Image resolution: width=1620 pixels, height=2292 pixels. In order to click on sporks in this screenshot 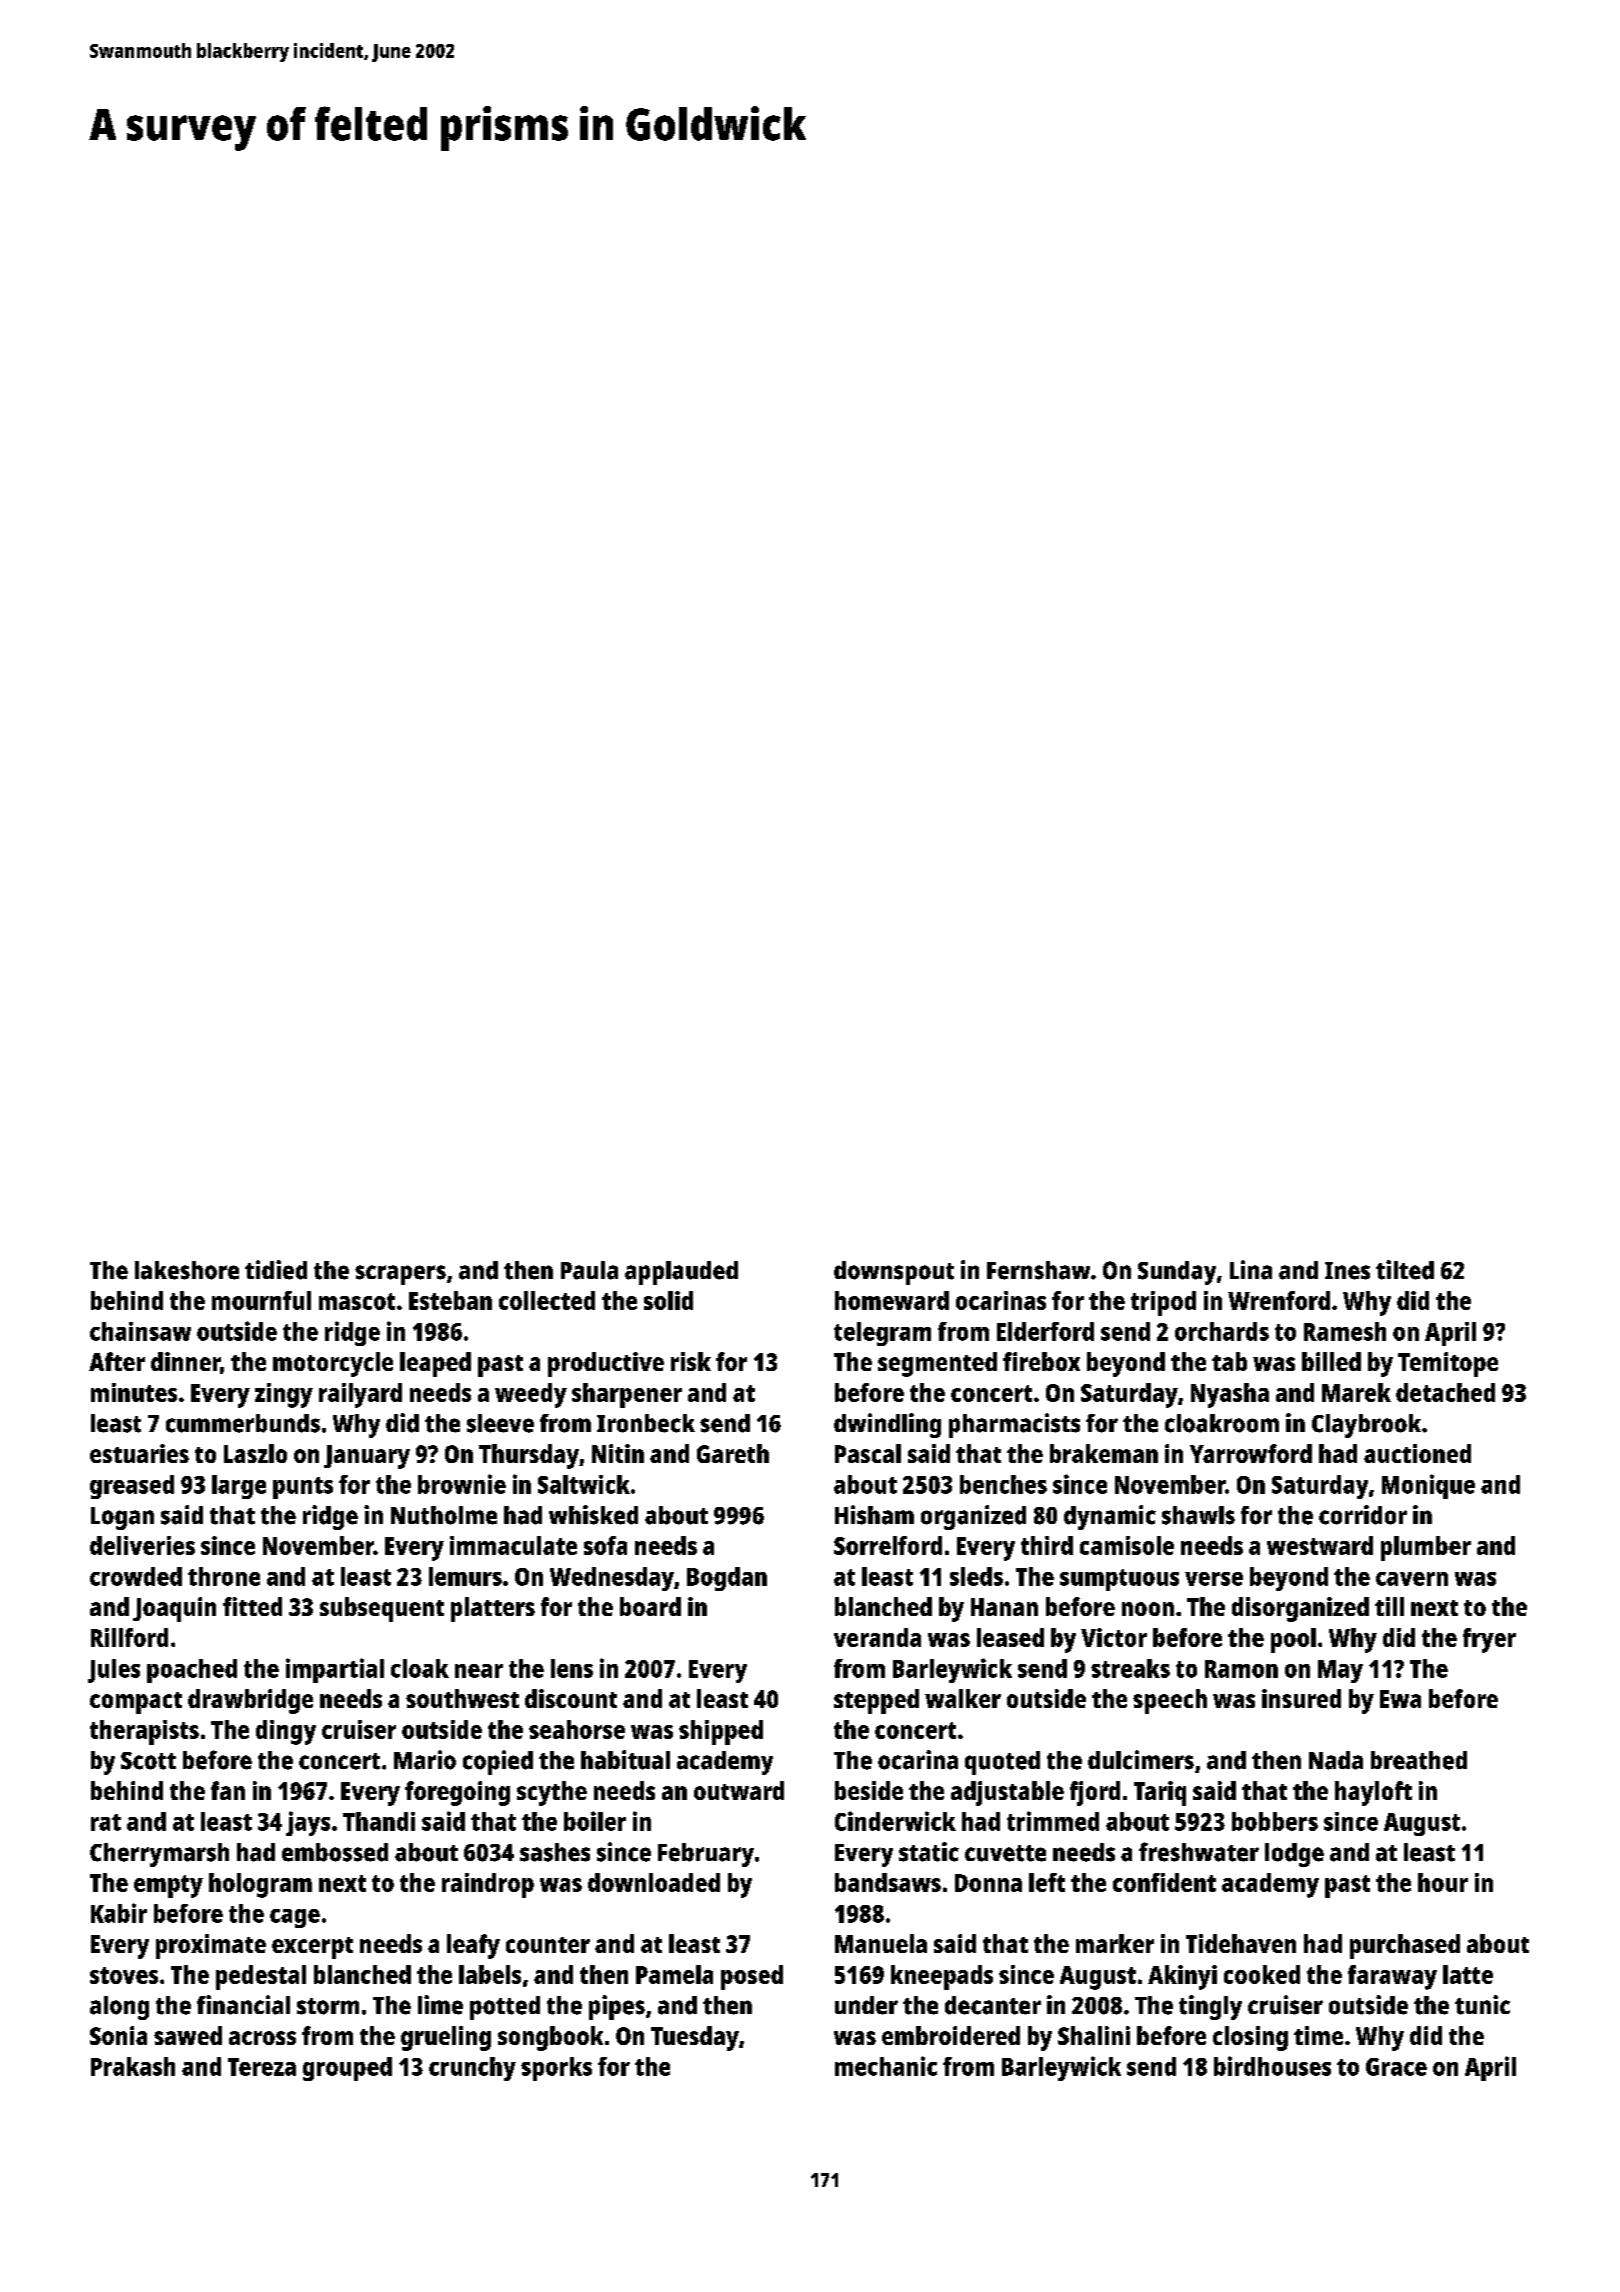, I will do `click(556, 2069)`.
